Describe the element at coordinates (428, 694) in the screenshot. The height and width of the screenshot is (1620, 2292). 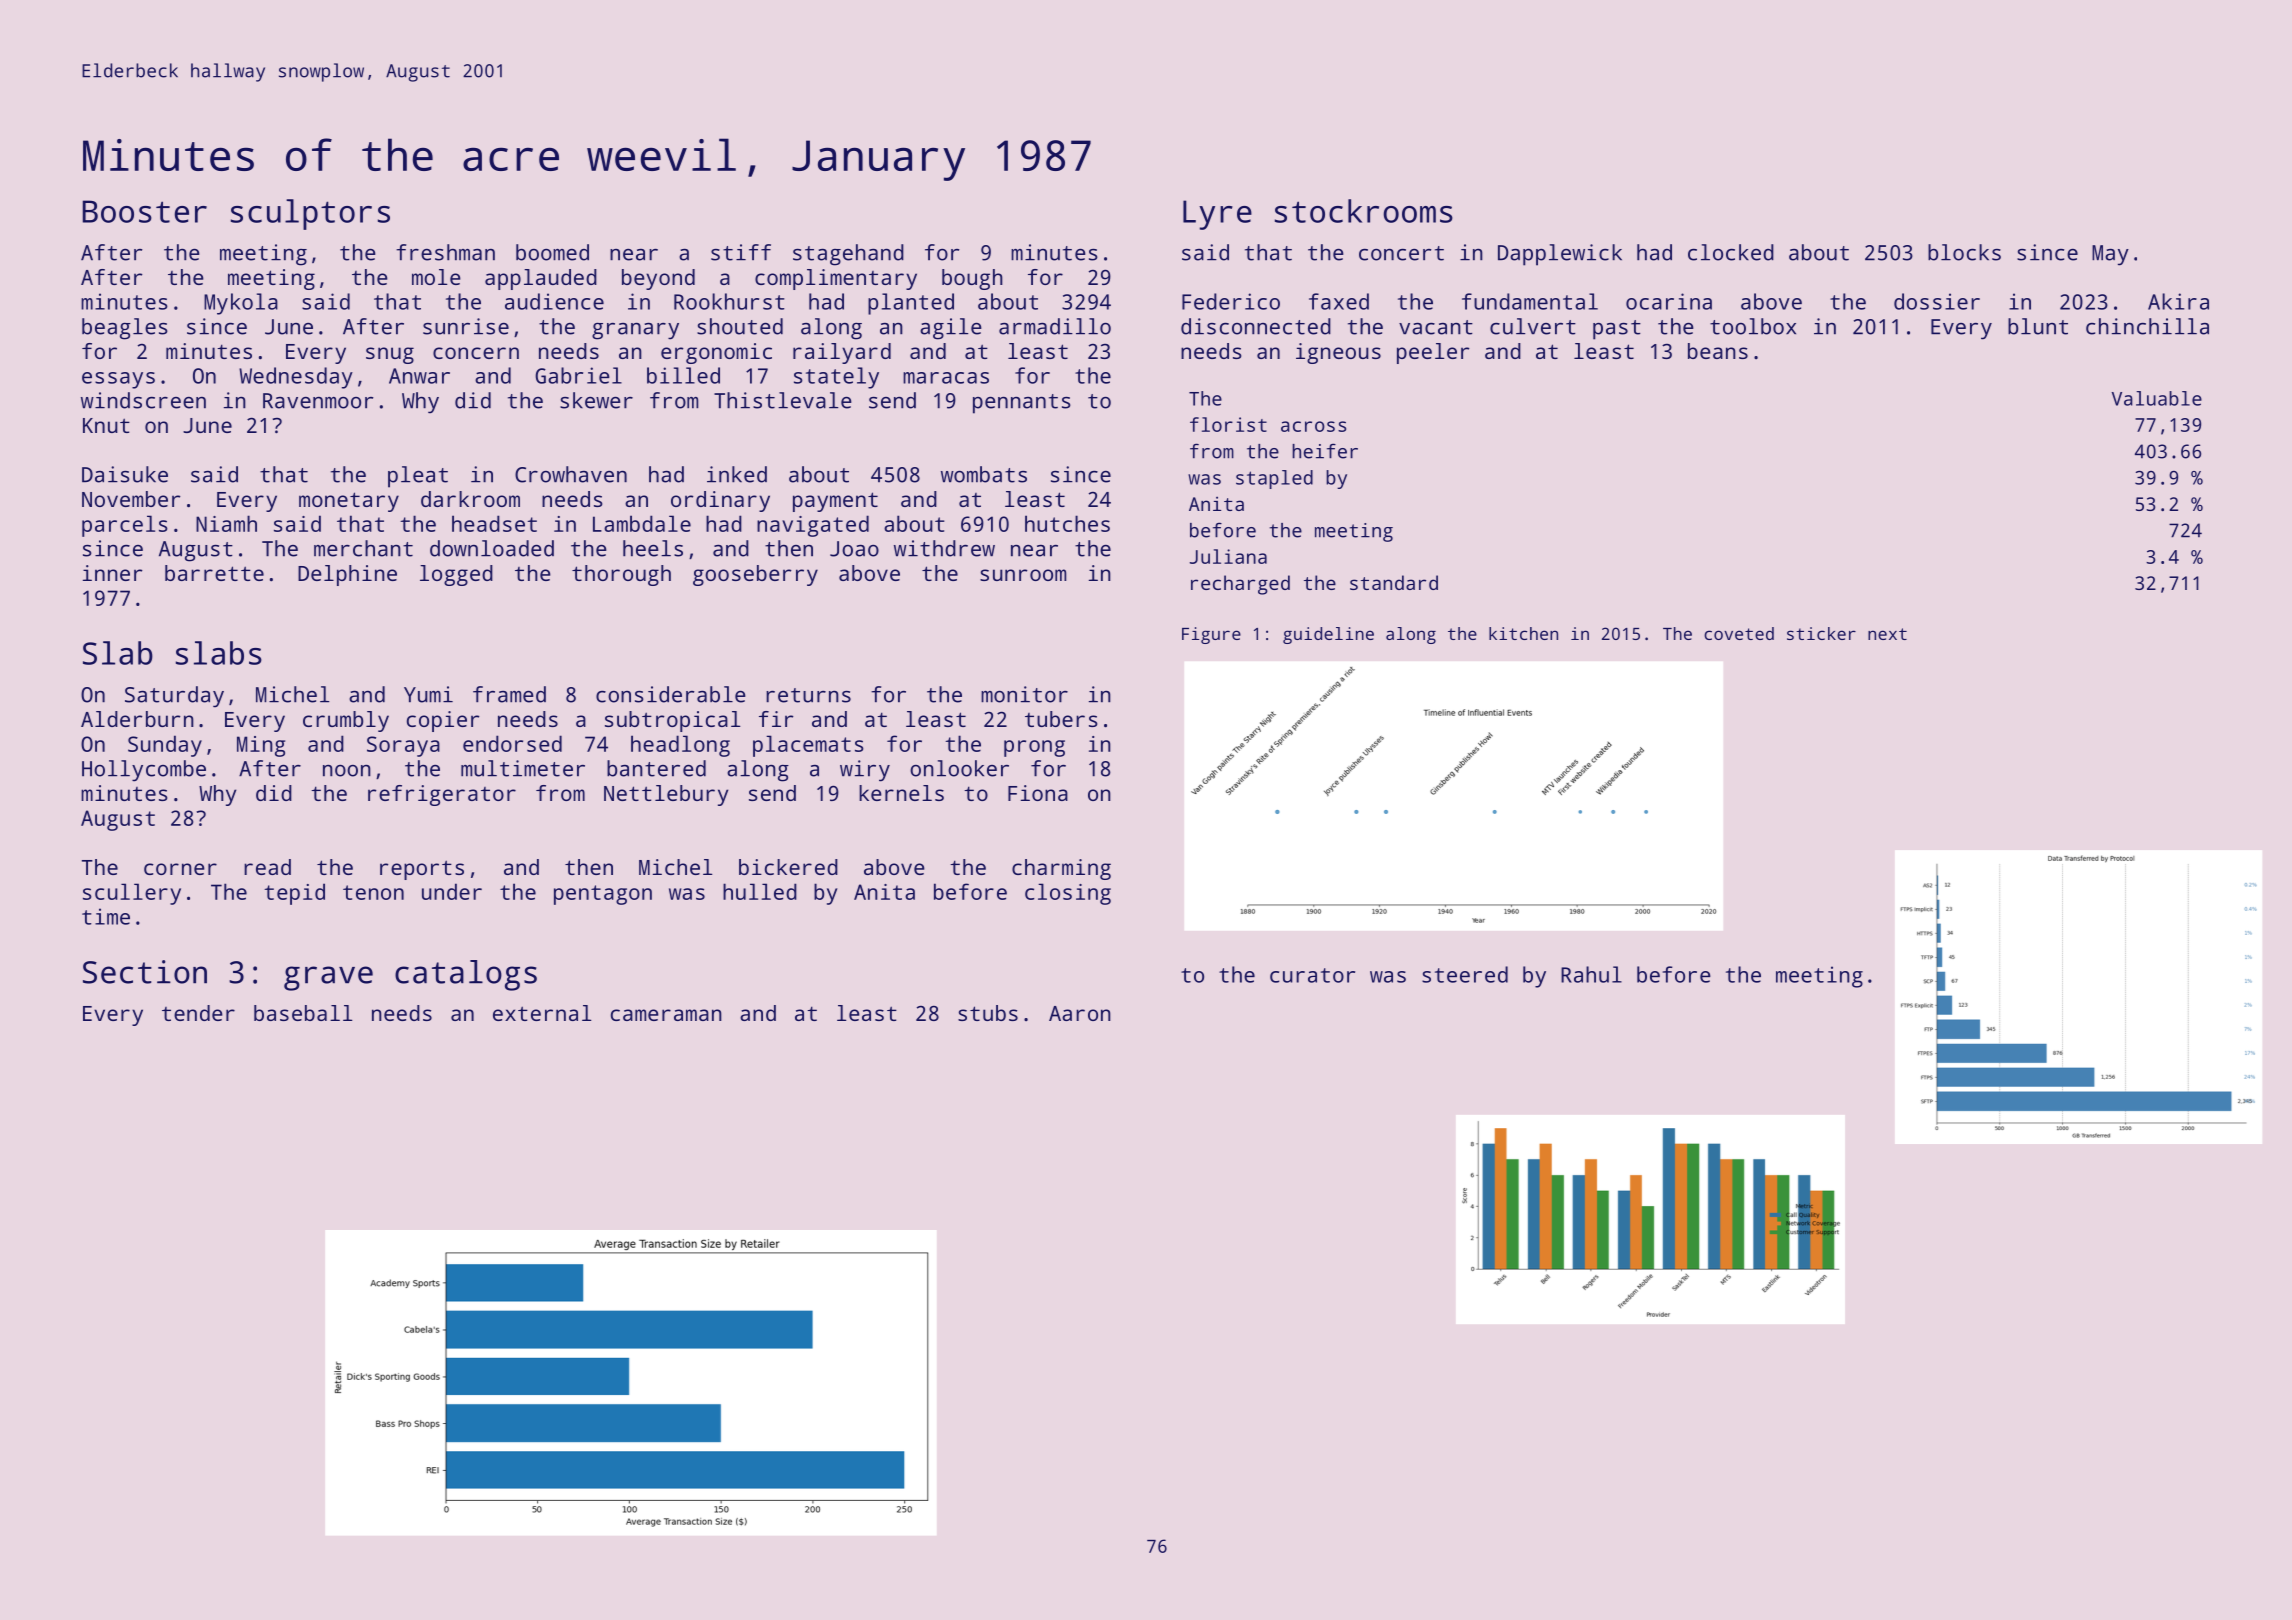
I see `Yumi` at that location.
